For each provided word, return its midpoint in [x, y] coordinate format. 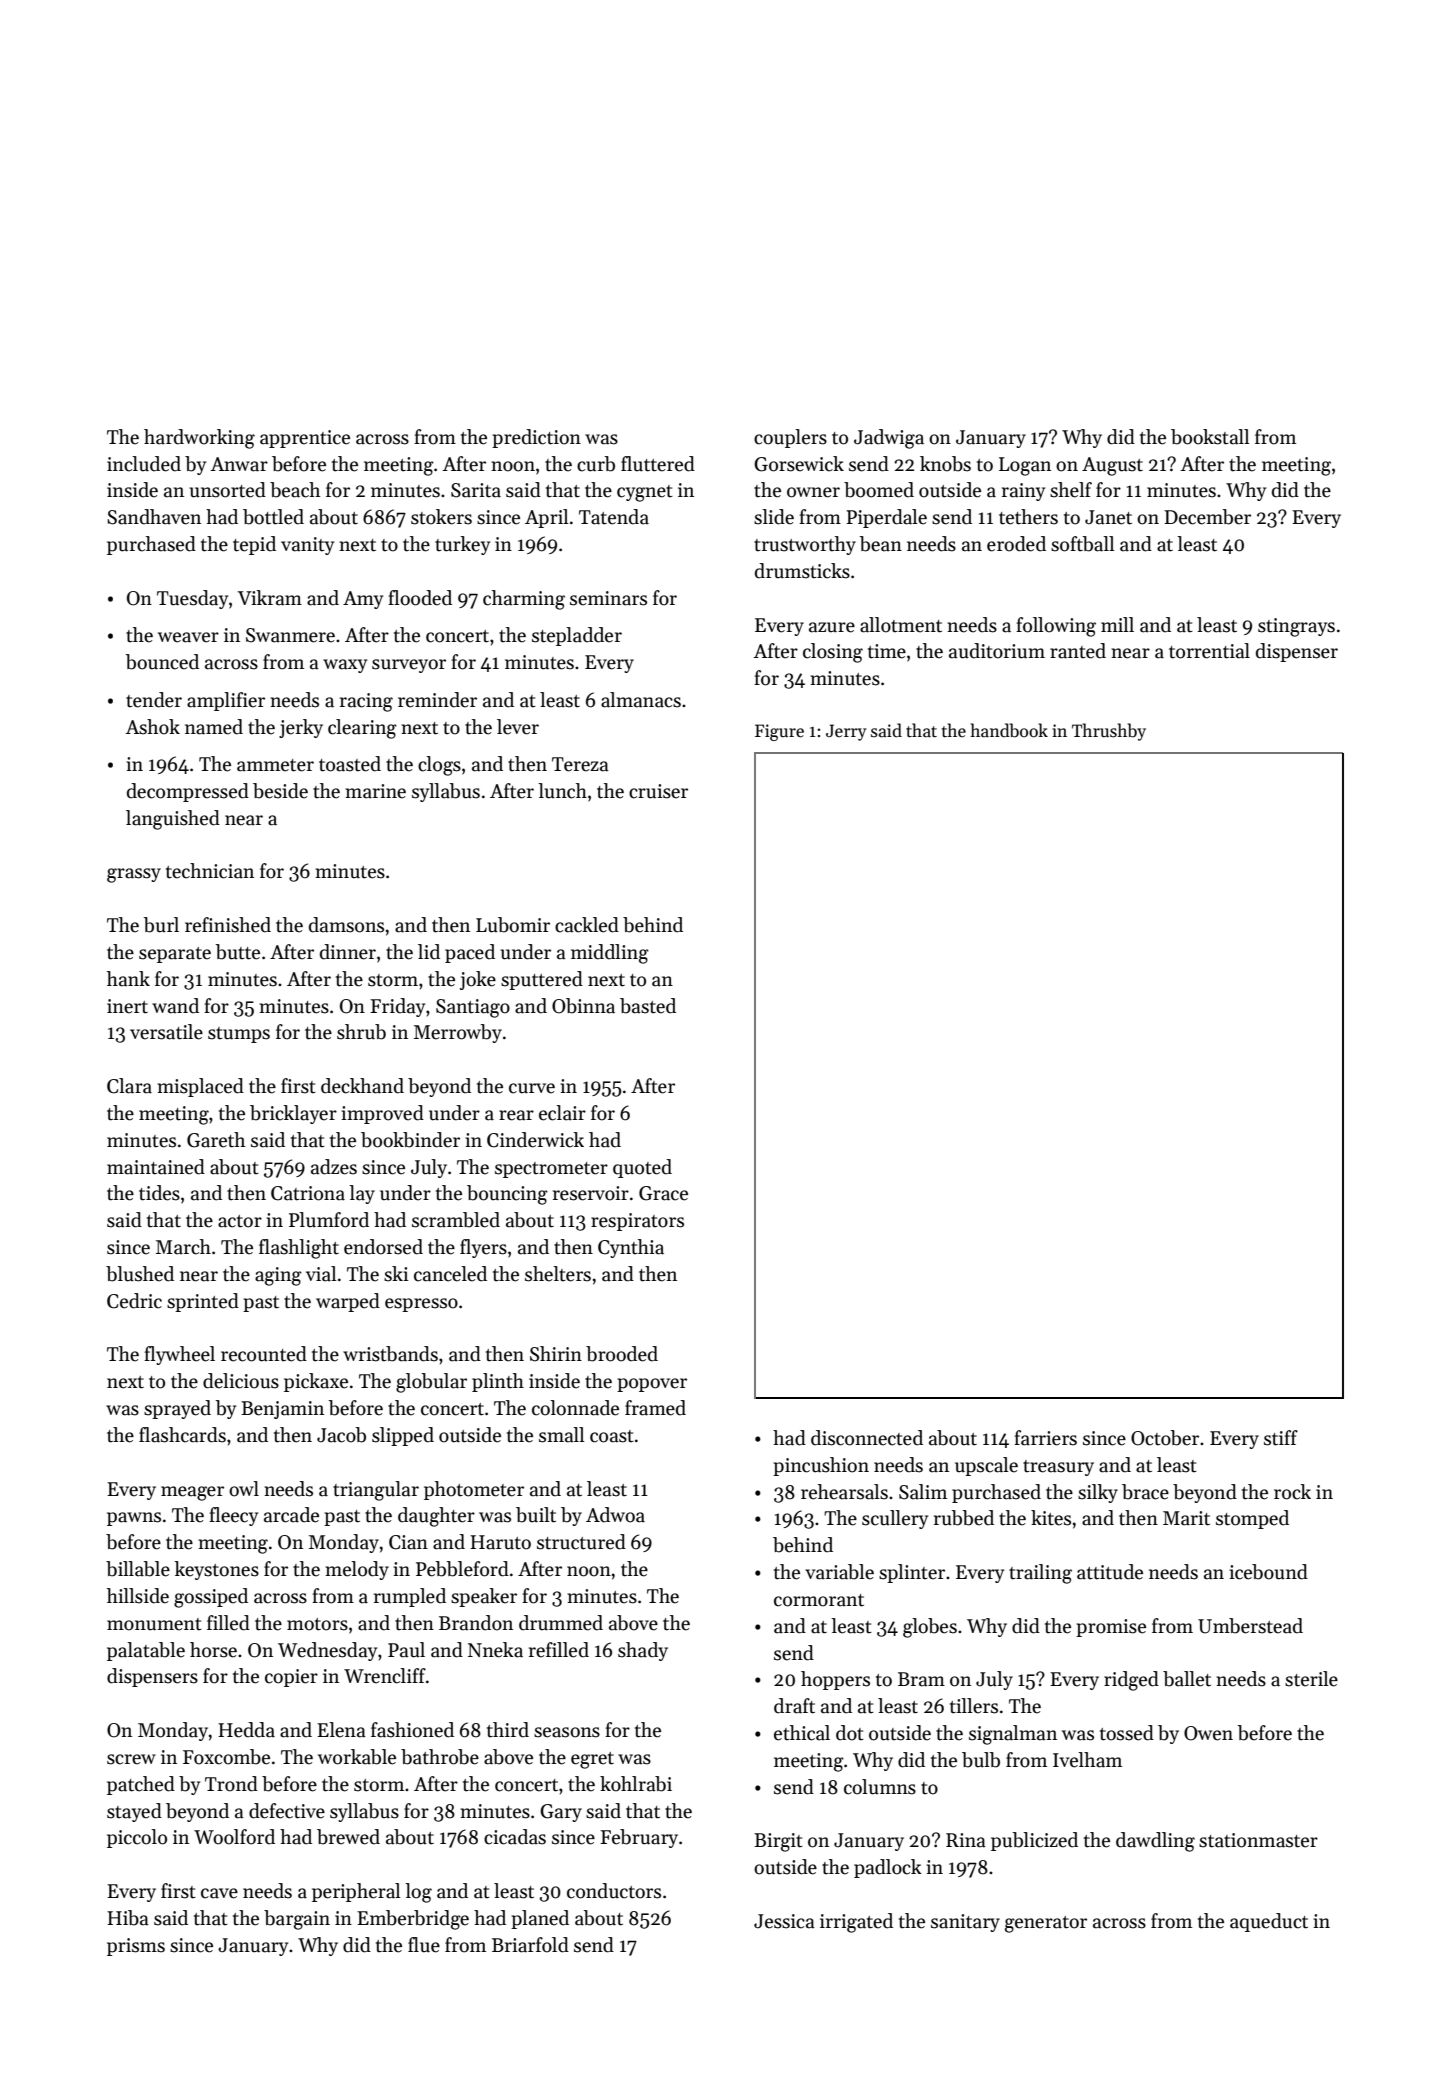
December [1207, 517]
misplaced [201, 1087]
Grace [663, 1193]
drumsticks [802, 571]
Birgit [778, 1842]
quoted [642, 1168]
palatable [146, 1651]
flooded [420, 598]
